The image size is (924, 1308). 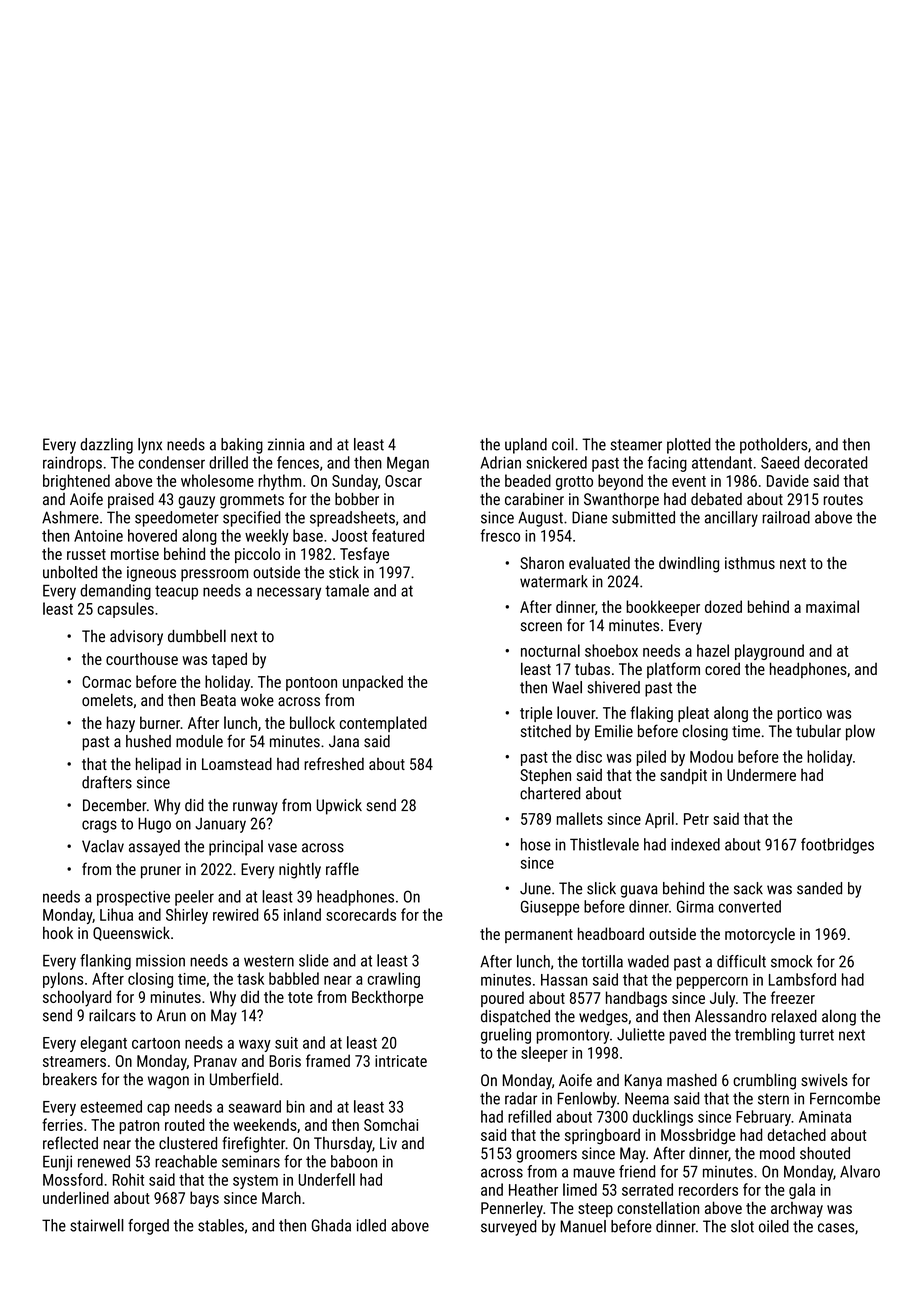 I want to click on raffle, so click(x=342, y=868).
